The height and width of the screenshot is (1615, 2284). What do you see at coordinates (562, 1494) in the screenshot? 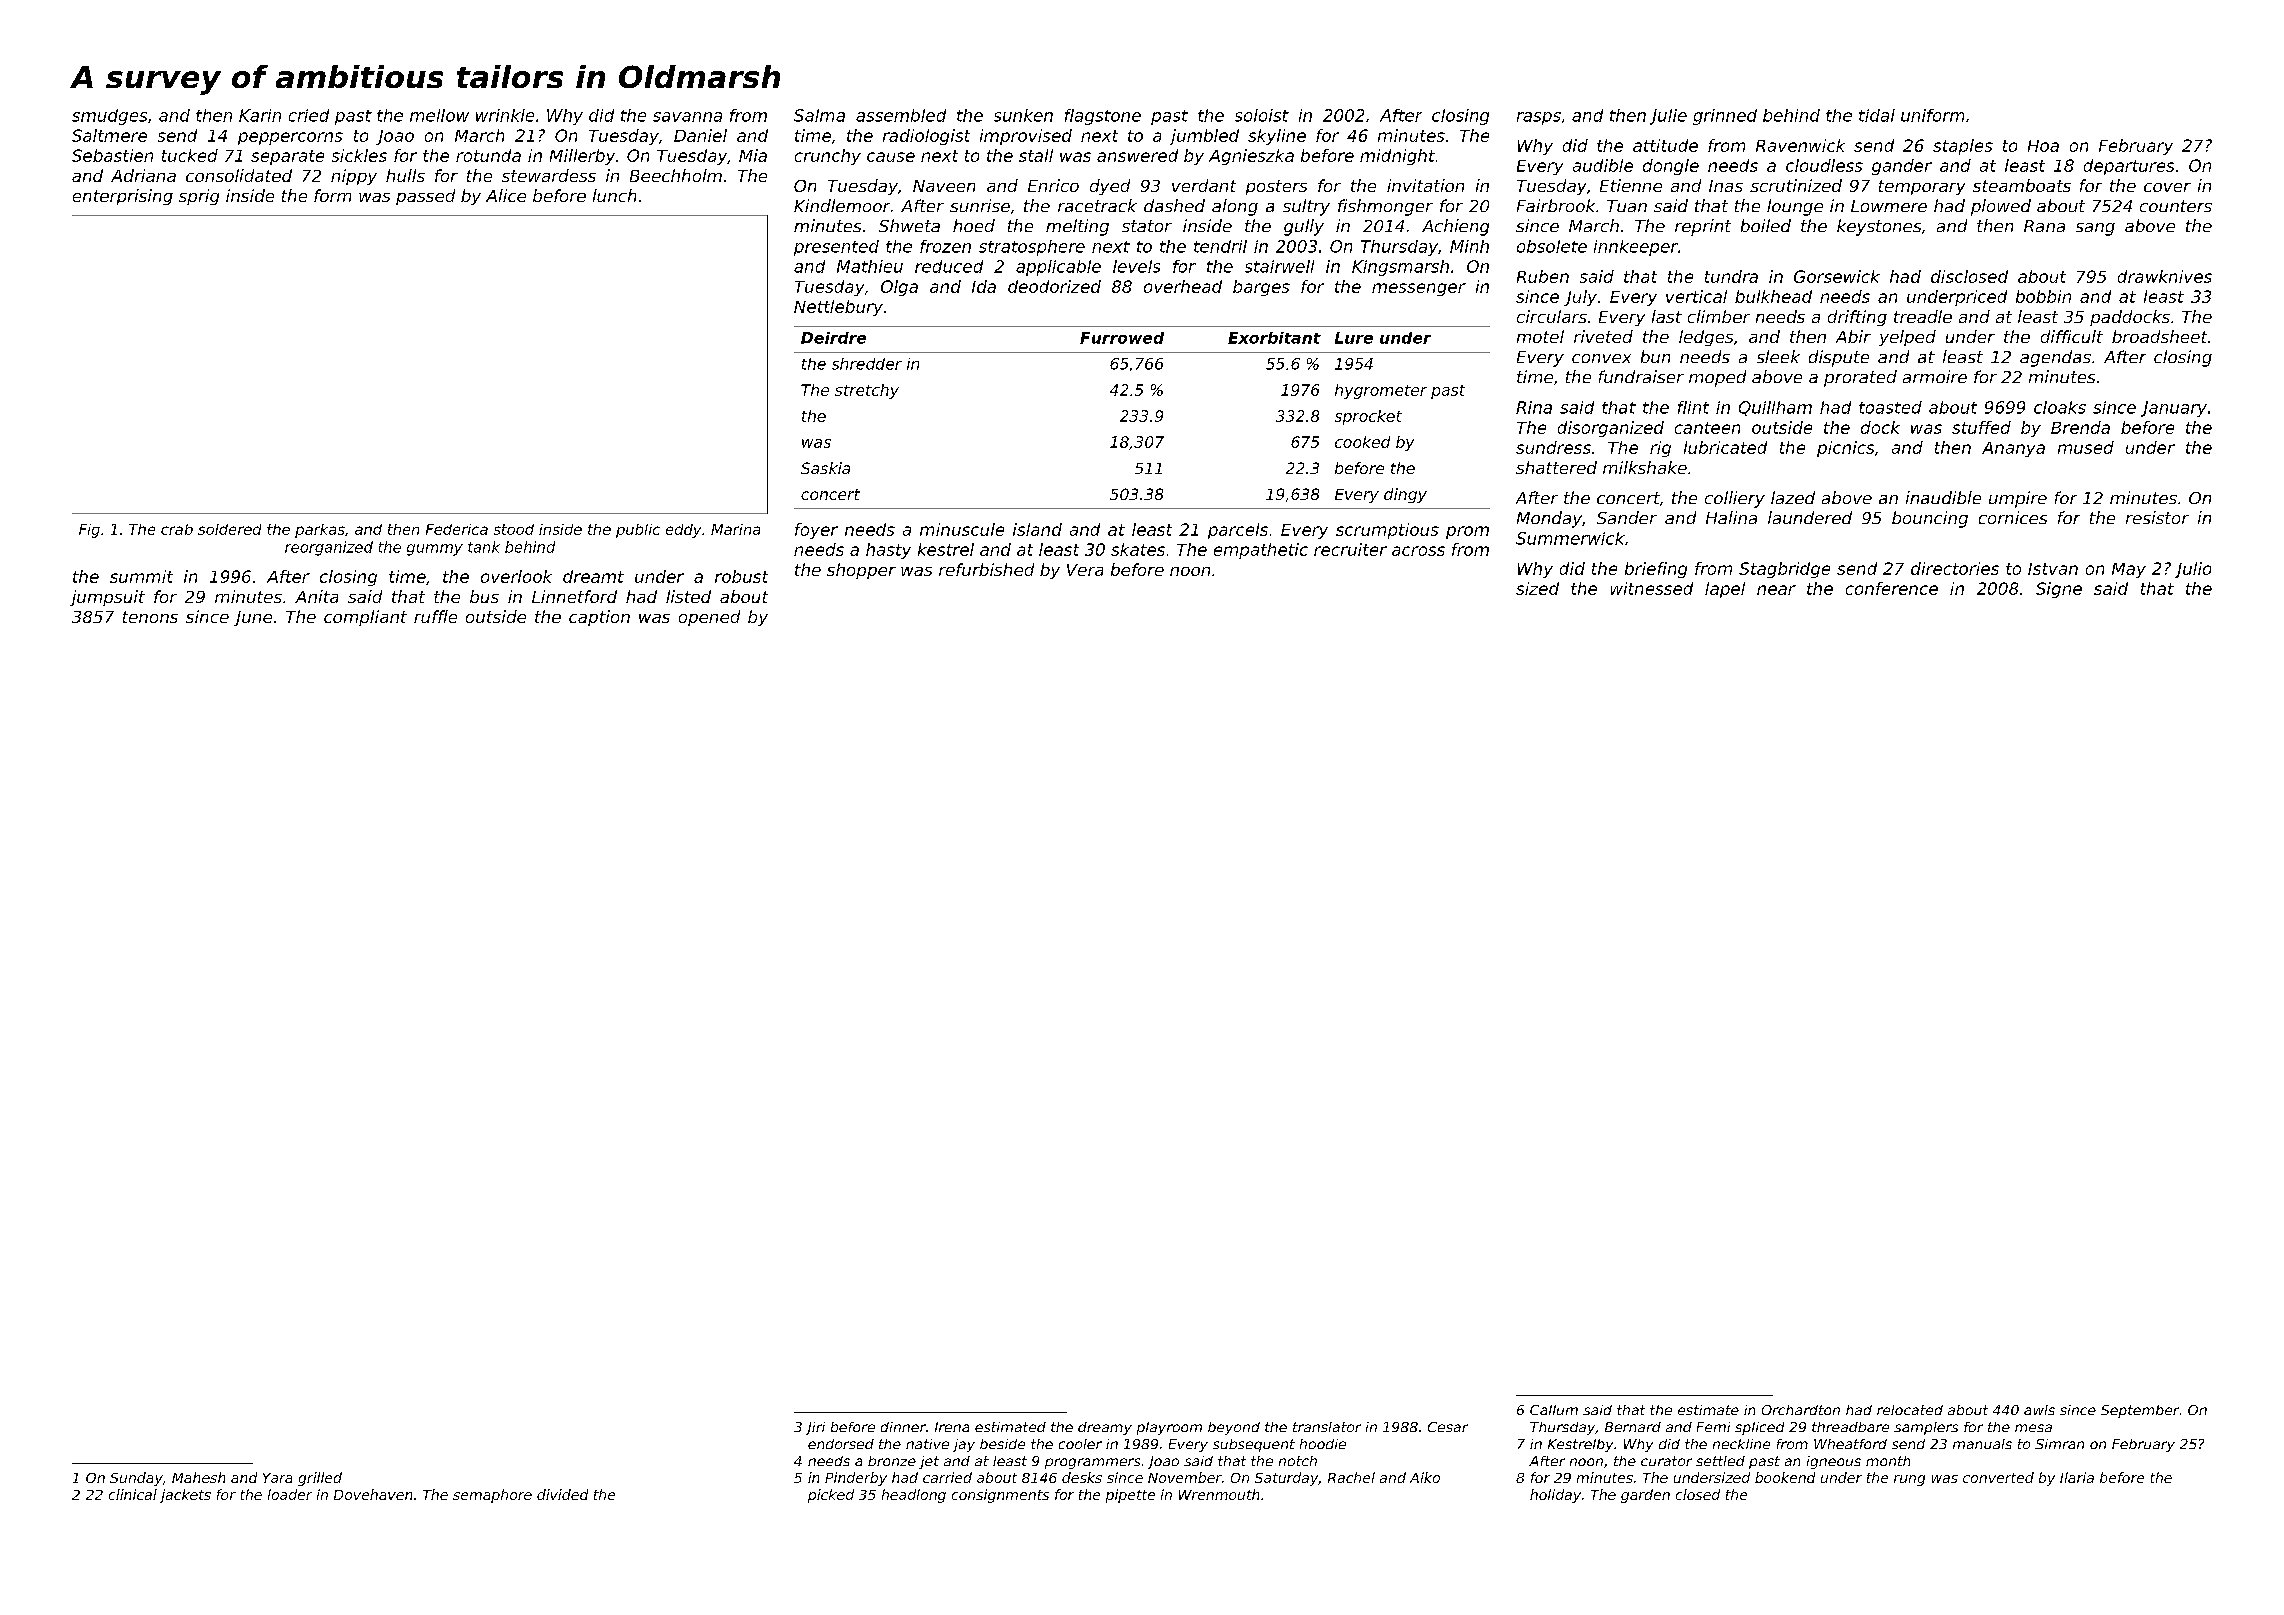
I see `divided` at bounding box center [562, 1494].
